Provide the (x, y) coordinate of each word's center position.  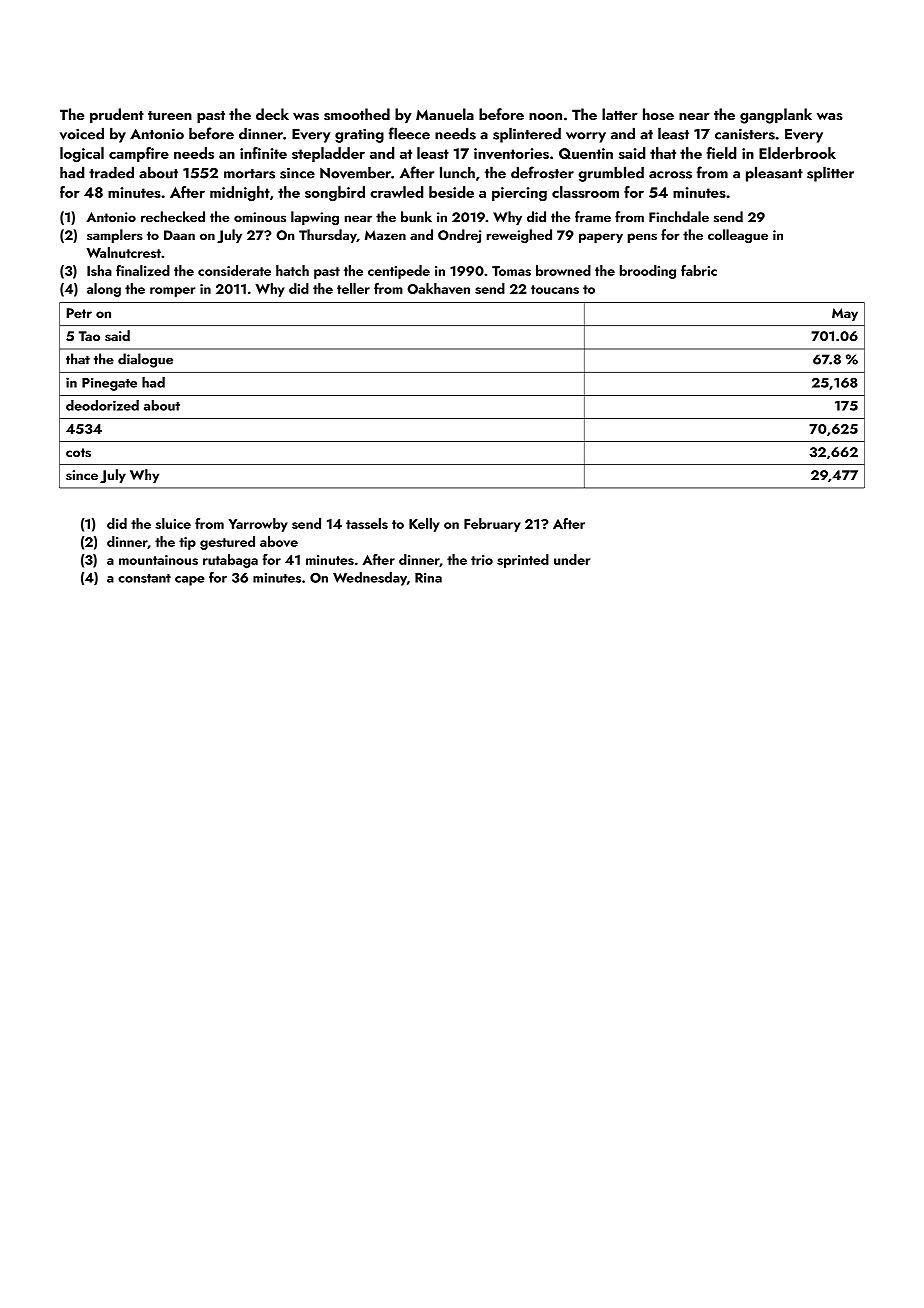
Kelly (424, 525)
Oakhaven (438, 288)
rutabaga (230, 561)
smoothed (357, 114)
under (572, 559)
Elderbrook (797, 153)
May (845, 314)
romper (172, 292)
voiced (82, 133)
